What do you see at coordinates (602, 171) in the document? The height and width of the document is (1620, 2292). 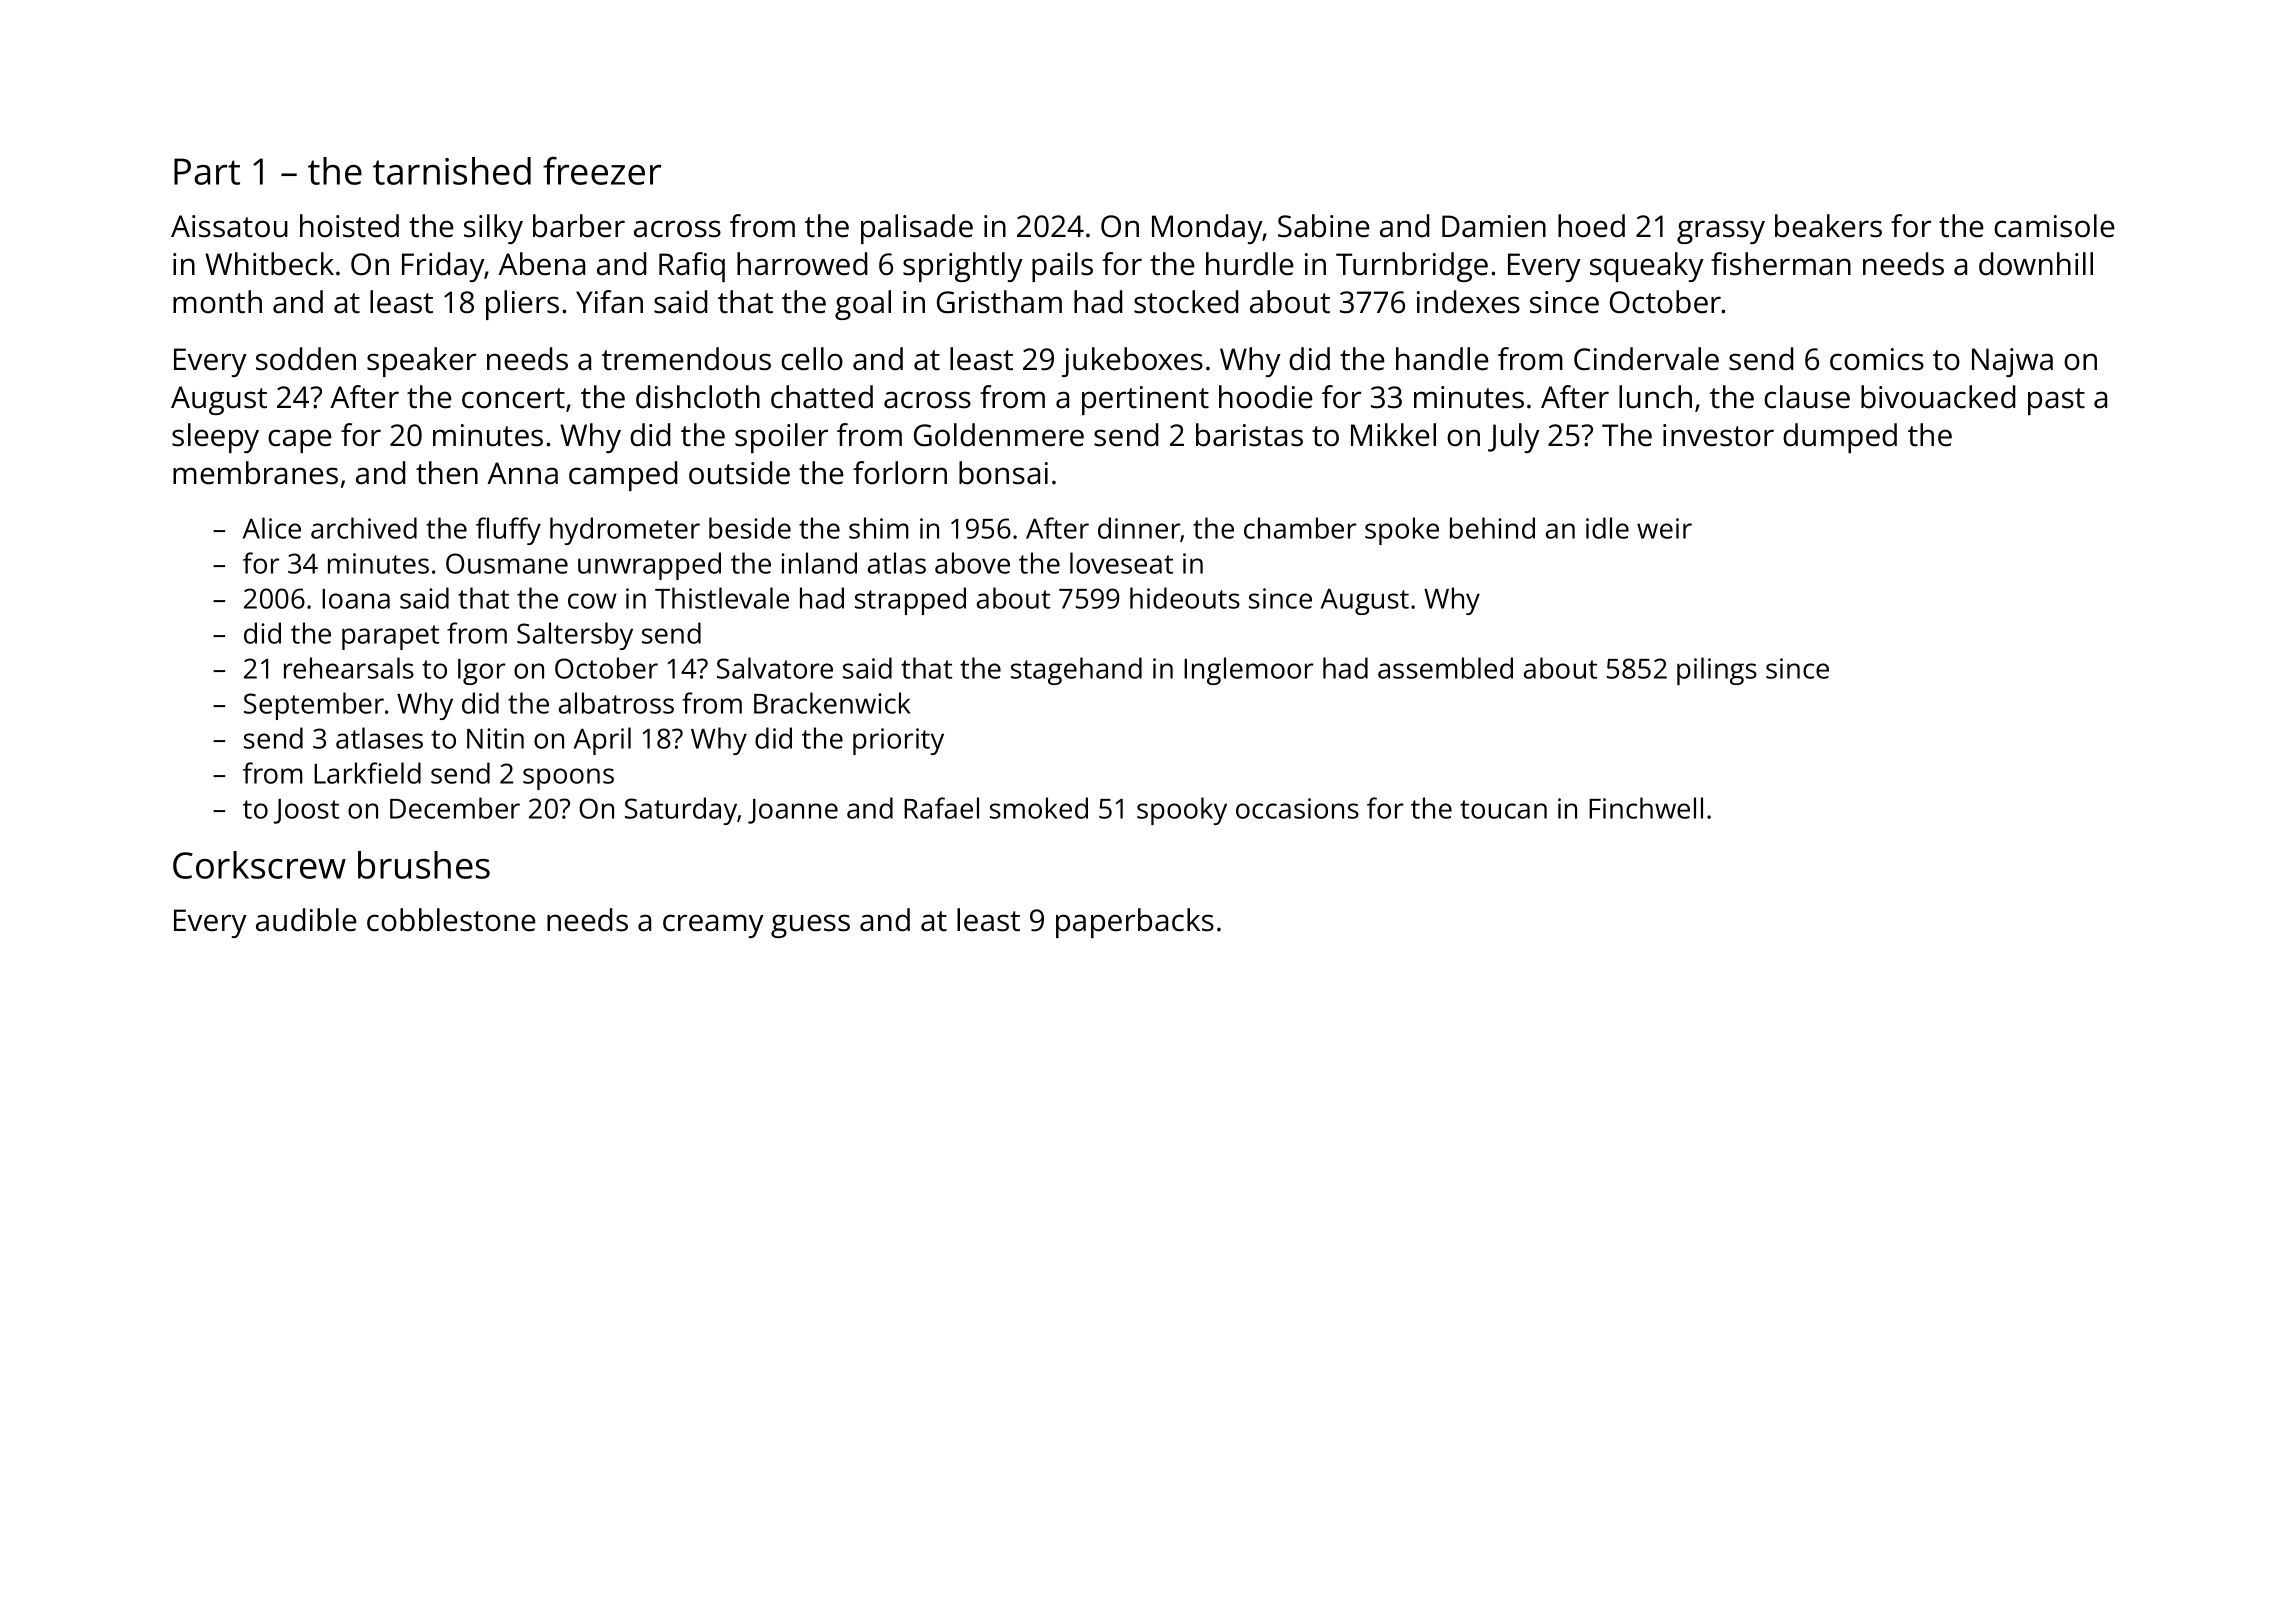 I see `freezer` at bounding box center [602, 171].
